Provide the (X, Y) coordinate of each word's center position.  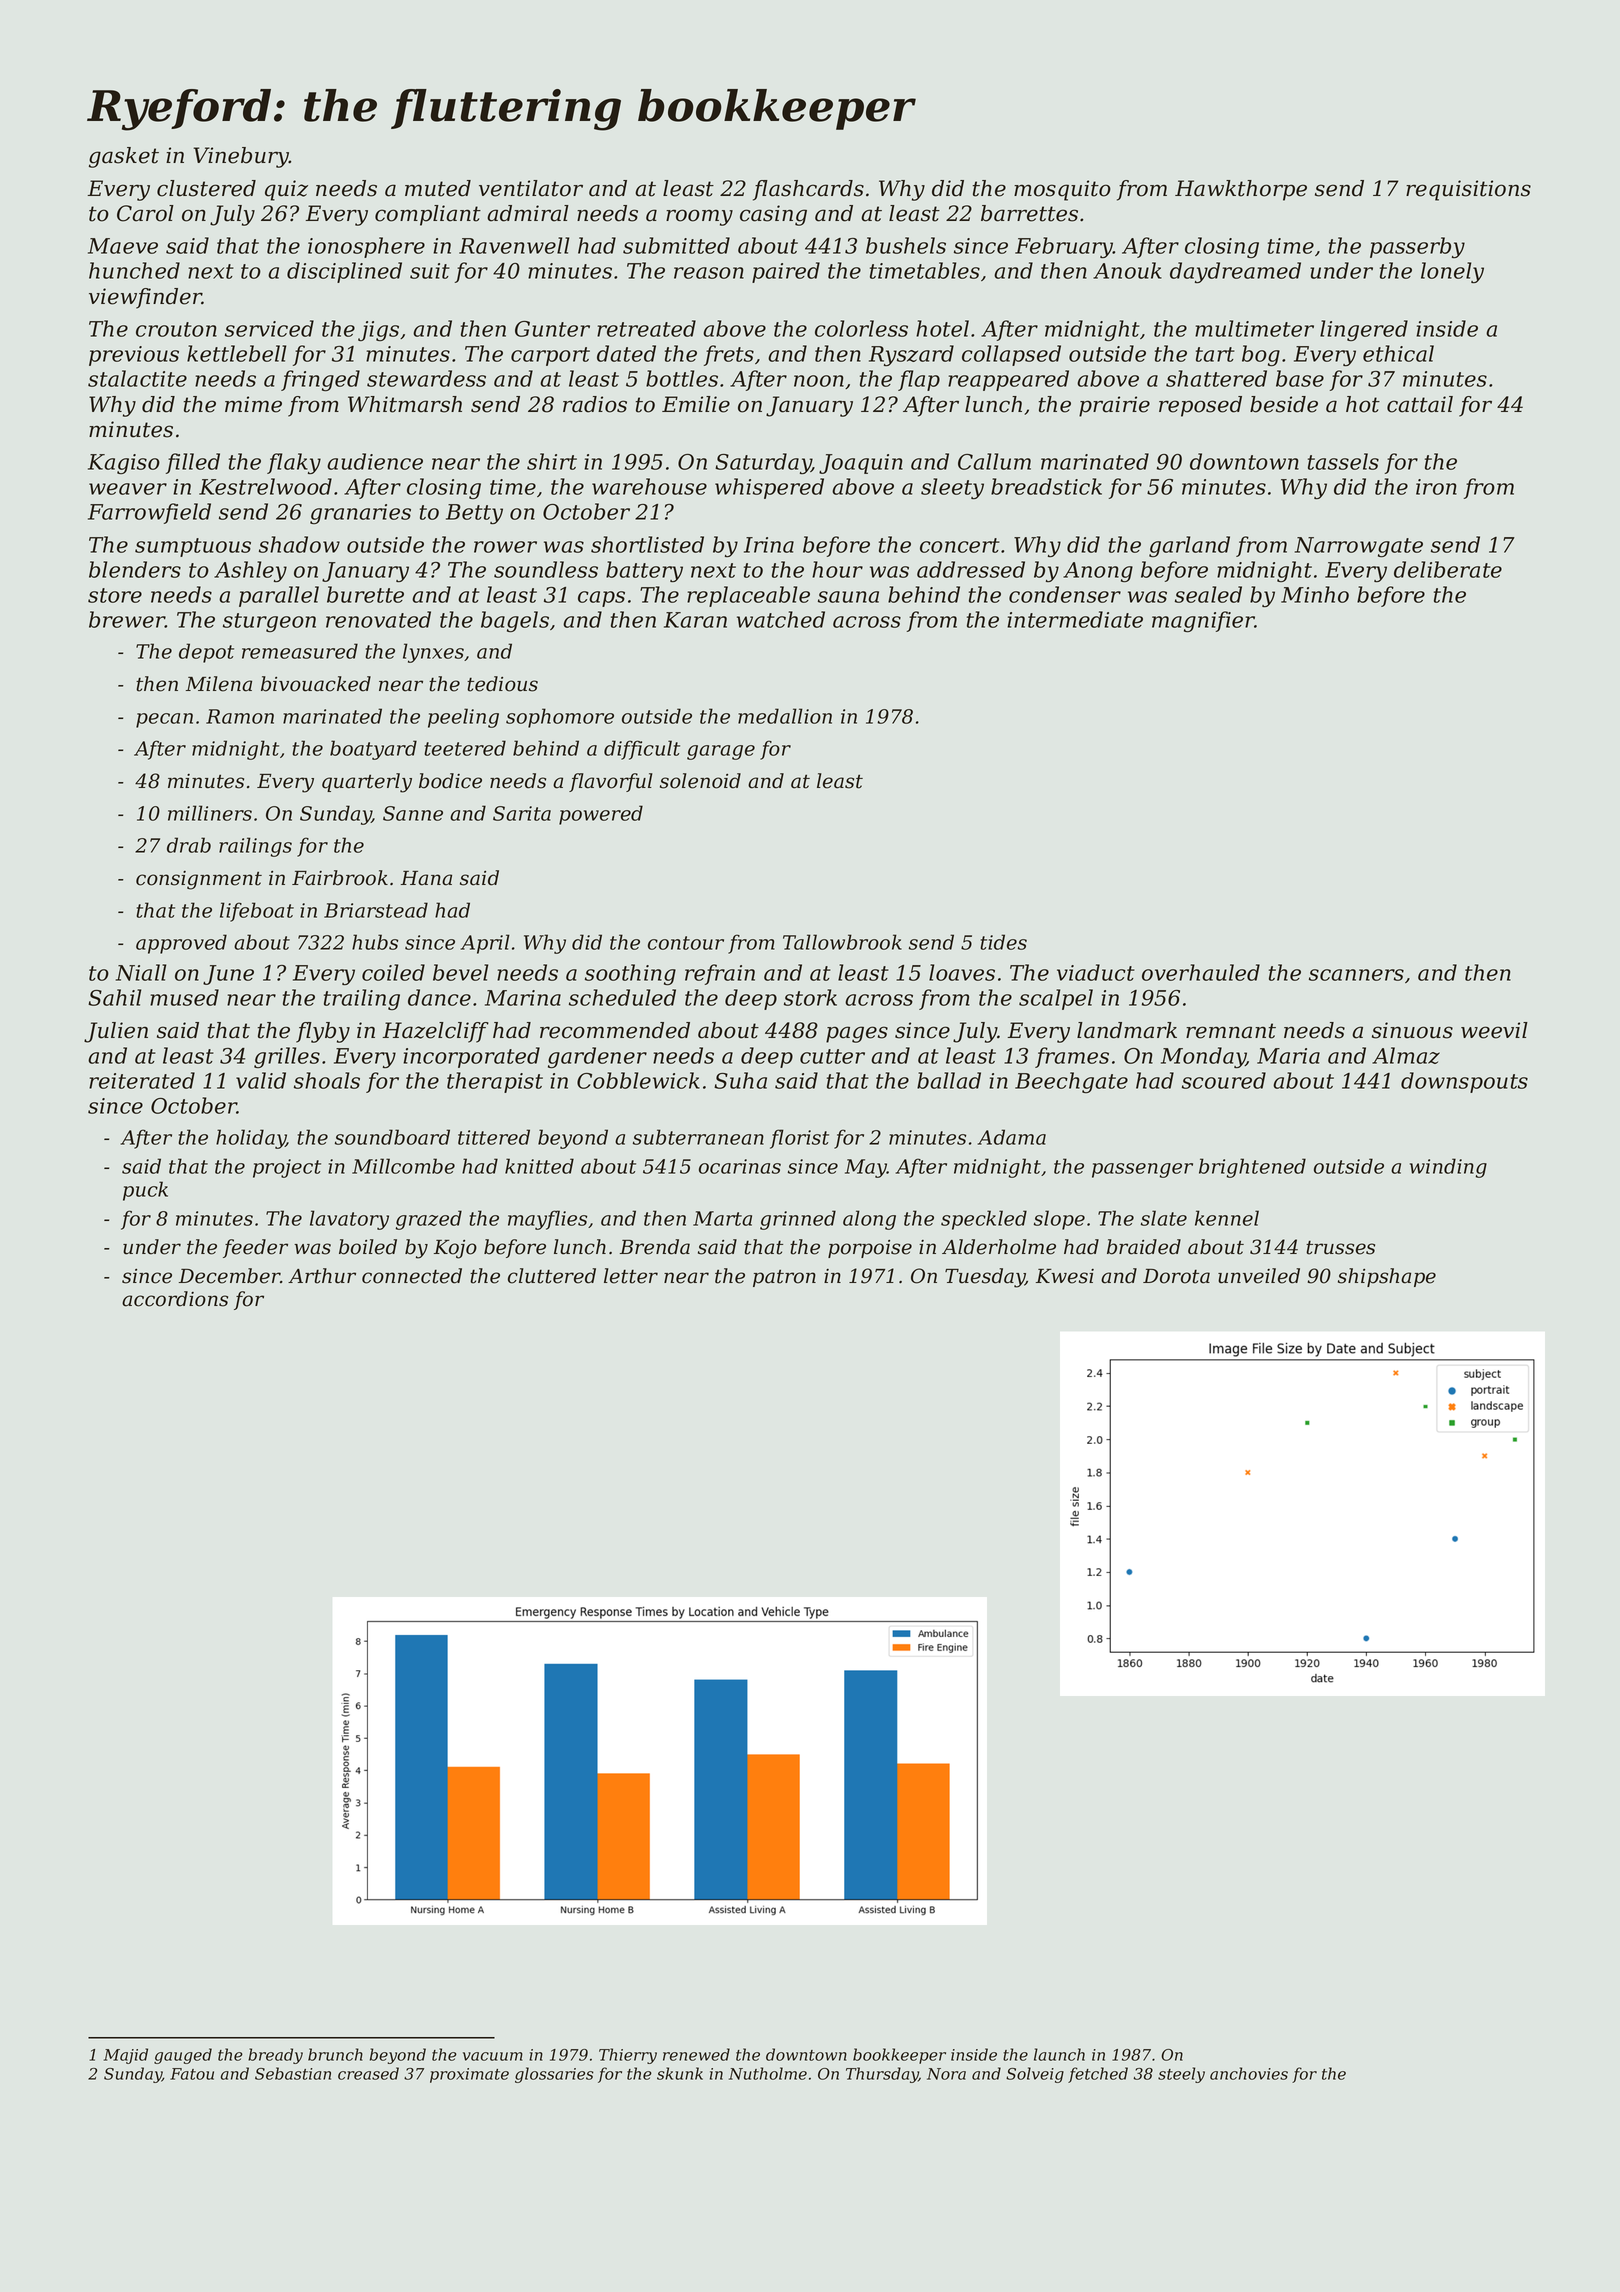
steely (1181, 2075)
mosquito (1062, 190)
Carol (145, 213)
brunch (335, 2054)
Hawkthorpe (1241, 190)
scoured (1224, 1080)
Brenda (655, 1247)
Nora (946, 2074)
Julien (116, 1032)
